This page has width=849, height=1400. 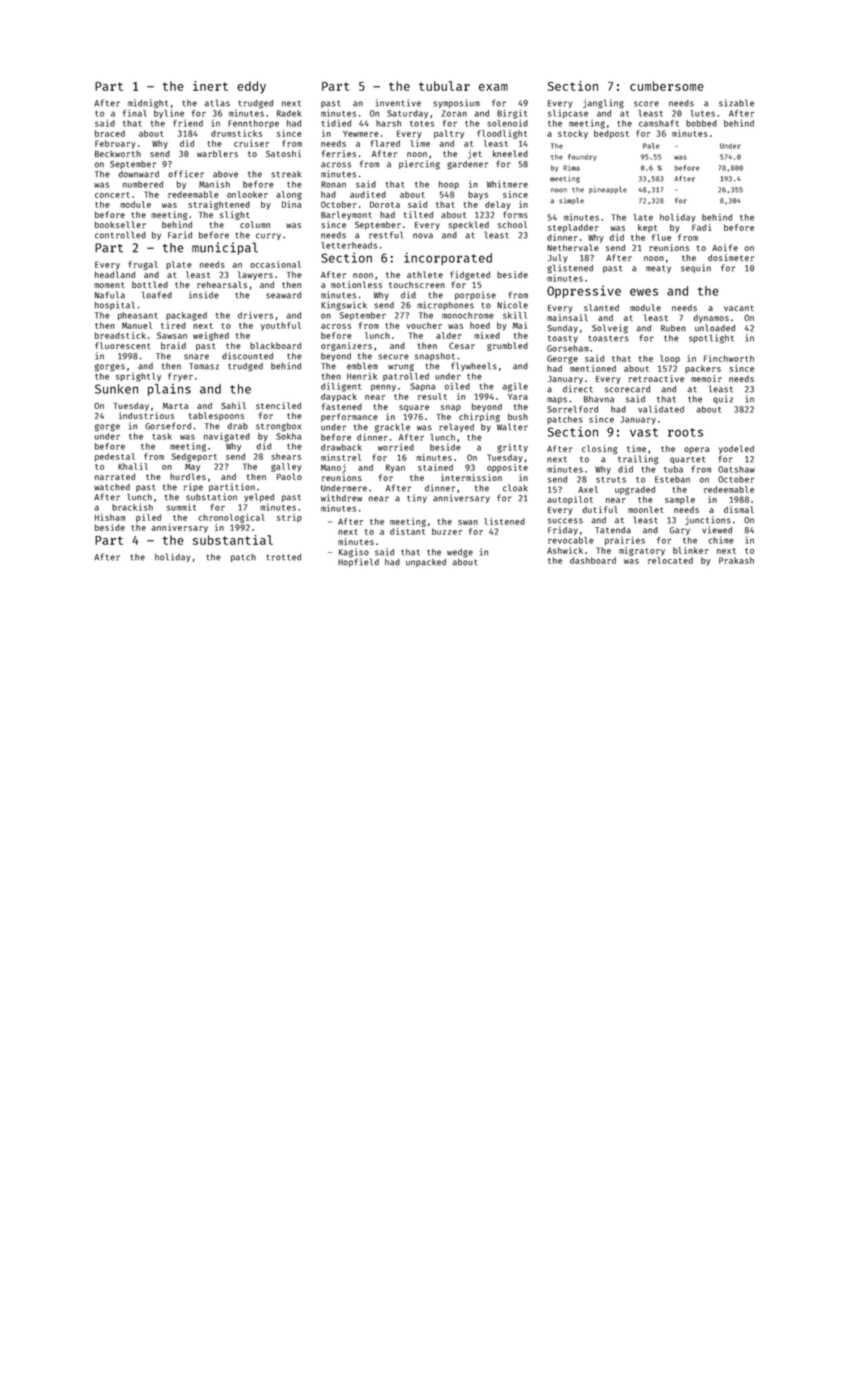 What do you see at coordinates (247, 356) in the page?
I see `discounted` at bounding box center [247, 356].
